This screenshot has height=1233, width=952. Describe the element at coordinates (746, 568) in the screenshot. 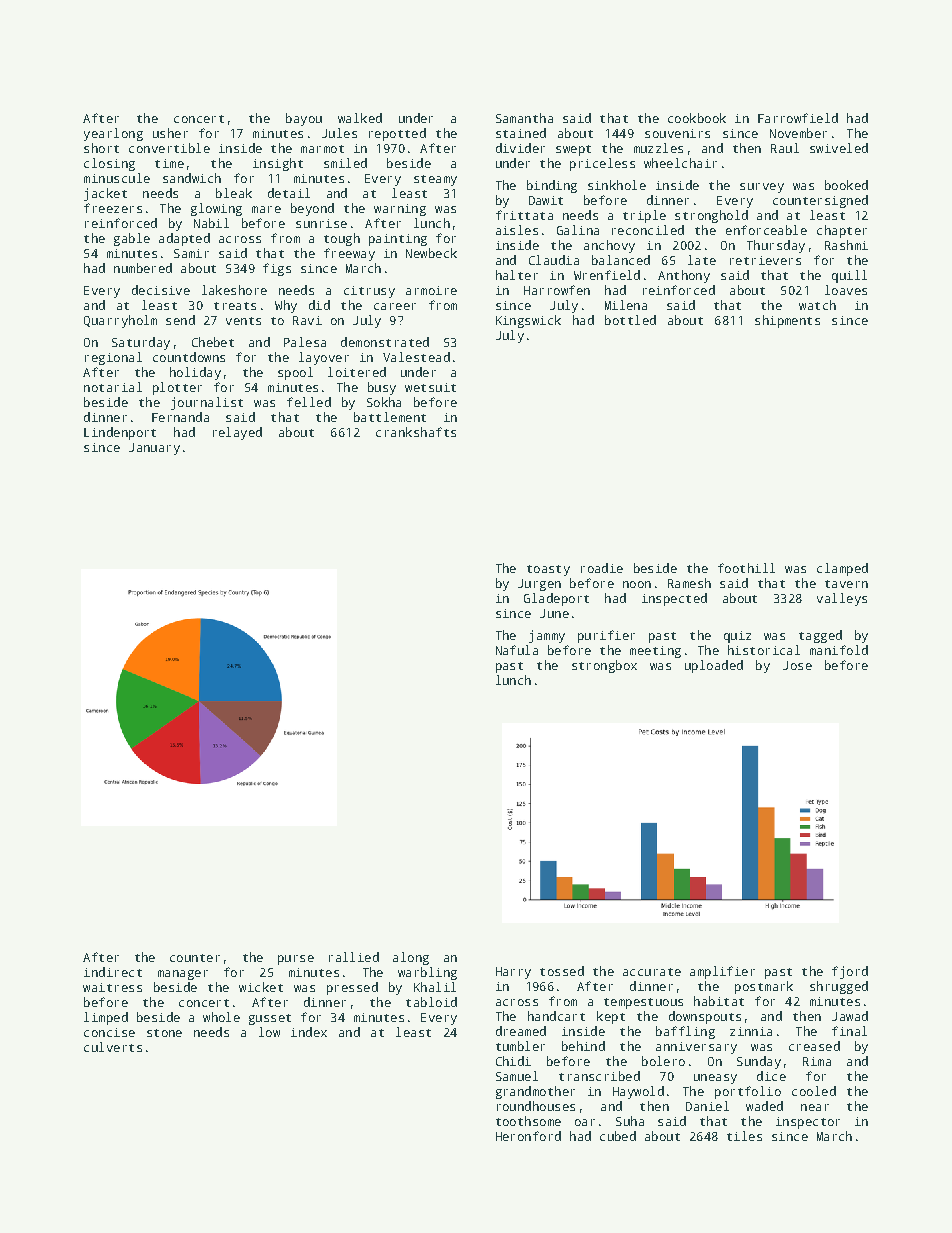

I see `foothill` at that location.
